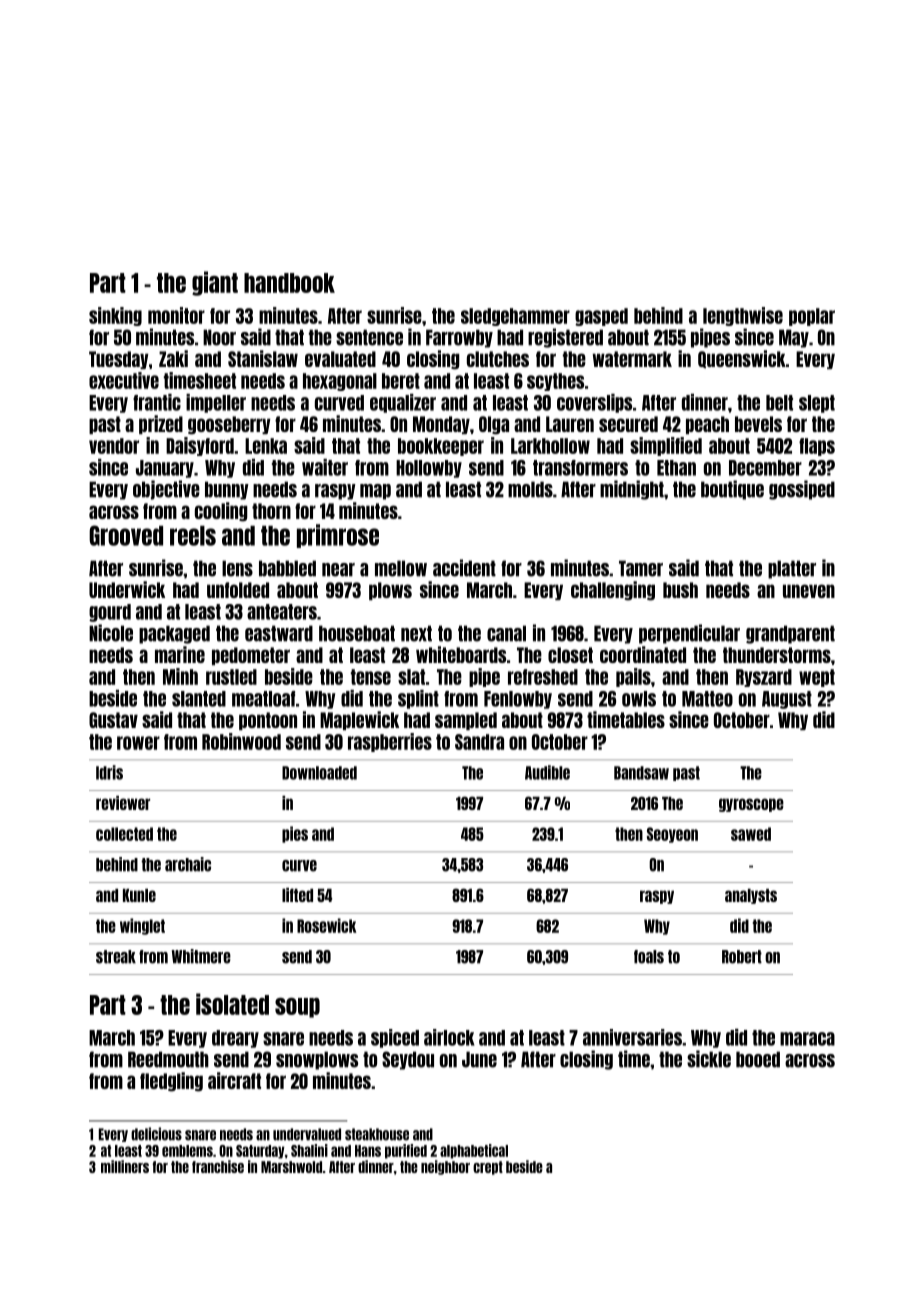 Image resolution: width=924 pixels, height=1314 pixels. Describe the element at coordinates (506, 633) in the document. I see `canal` at that location.
